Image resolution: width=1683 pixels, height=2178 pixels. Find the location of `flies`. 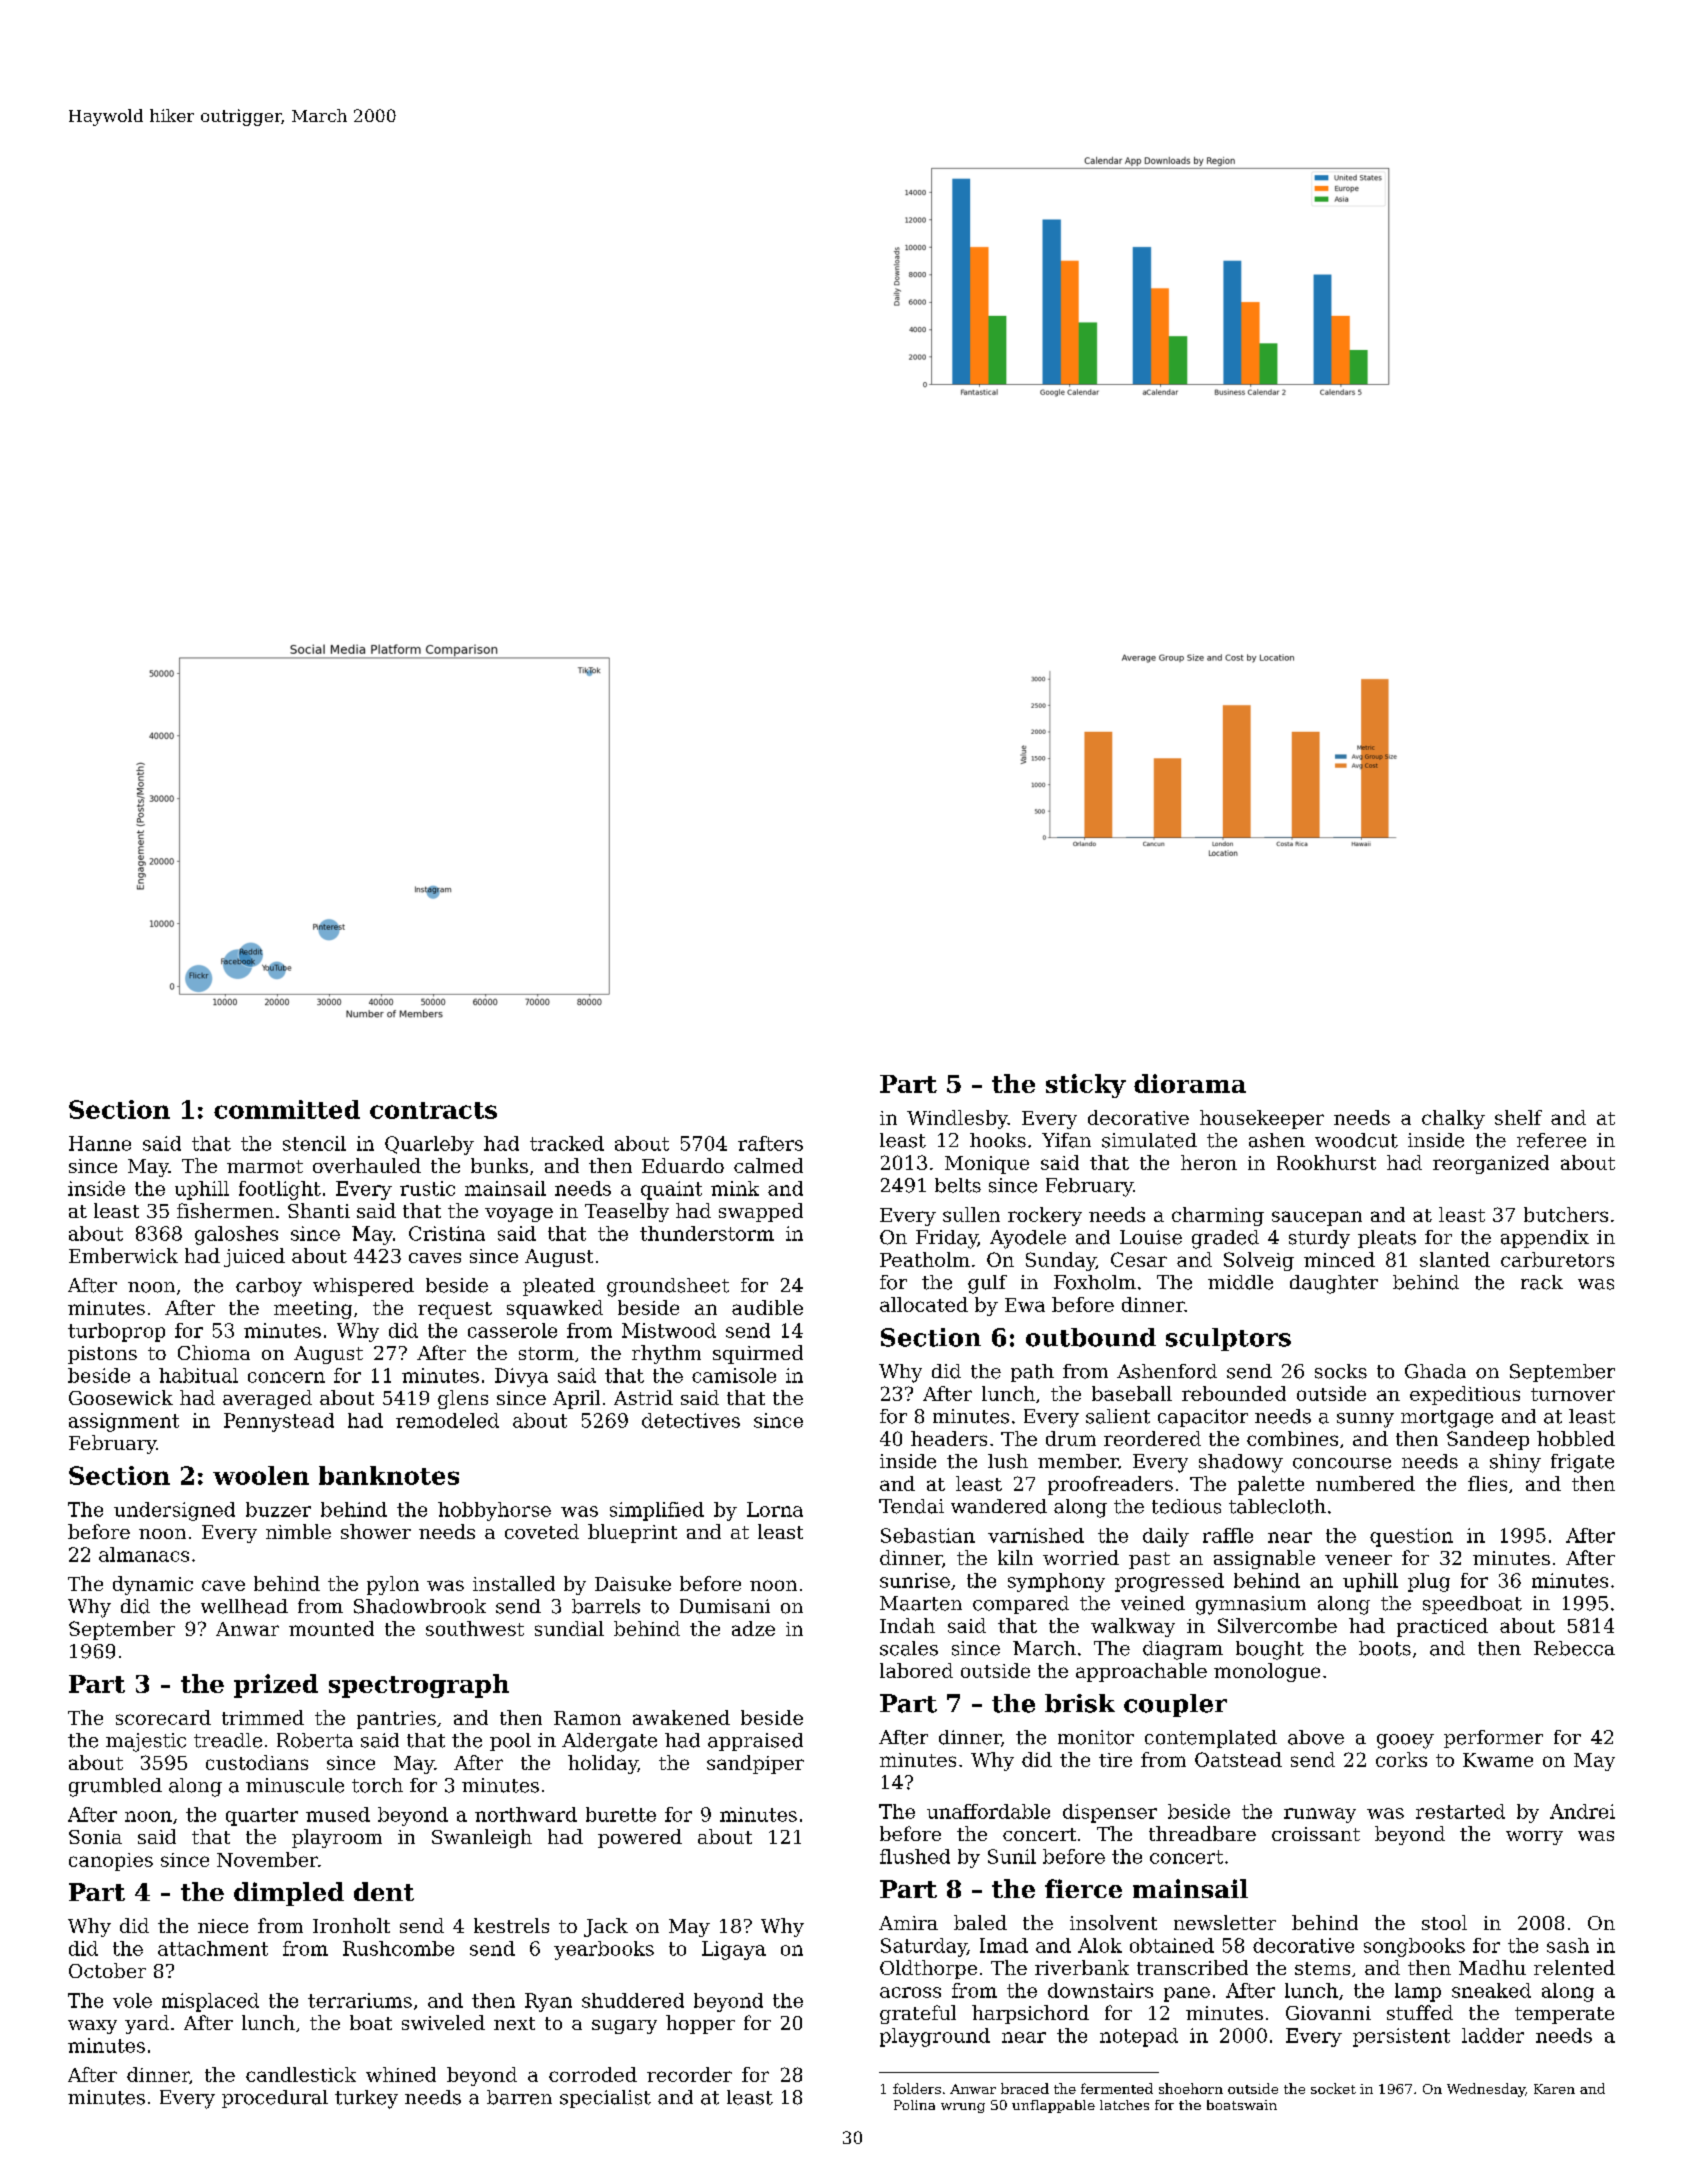

flies is located at coordinates (1487, 1483).
